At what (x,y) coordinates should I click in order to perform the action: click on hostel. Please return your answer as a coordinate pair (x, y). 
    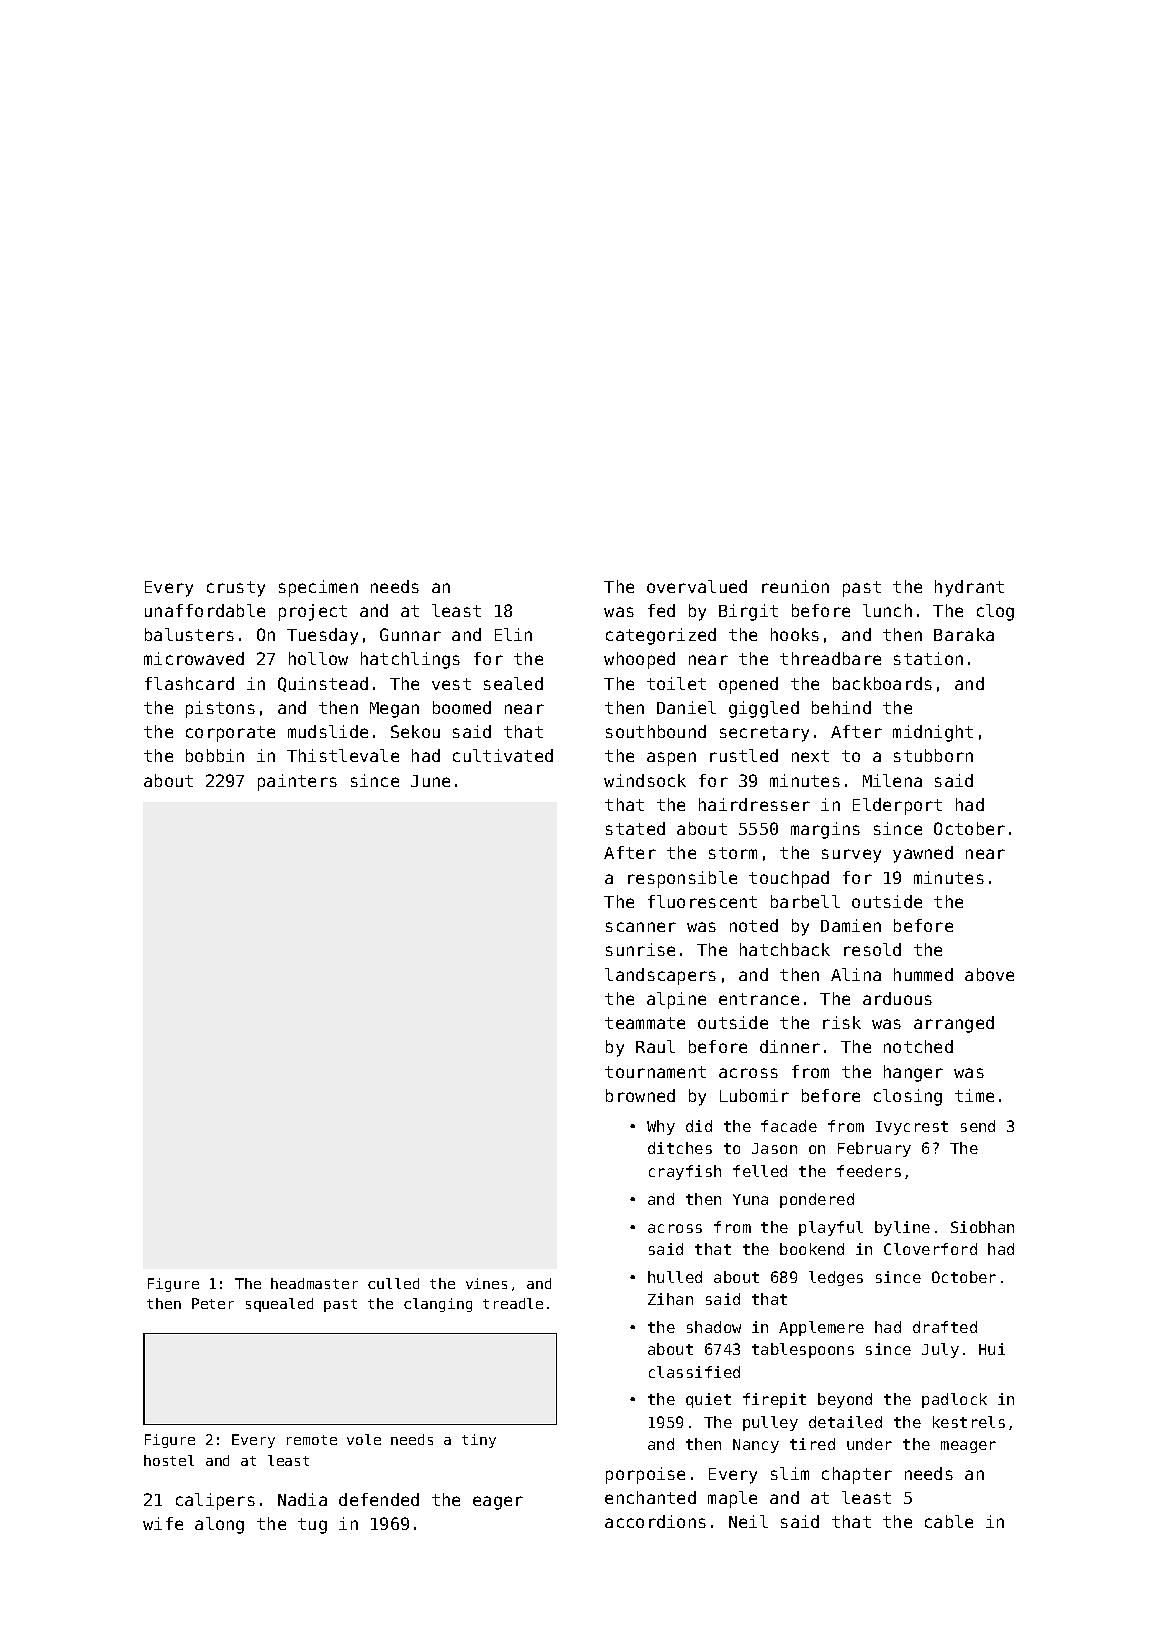
    Looking at the image, I should click on (169, 1460).
